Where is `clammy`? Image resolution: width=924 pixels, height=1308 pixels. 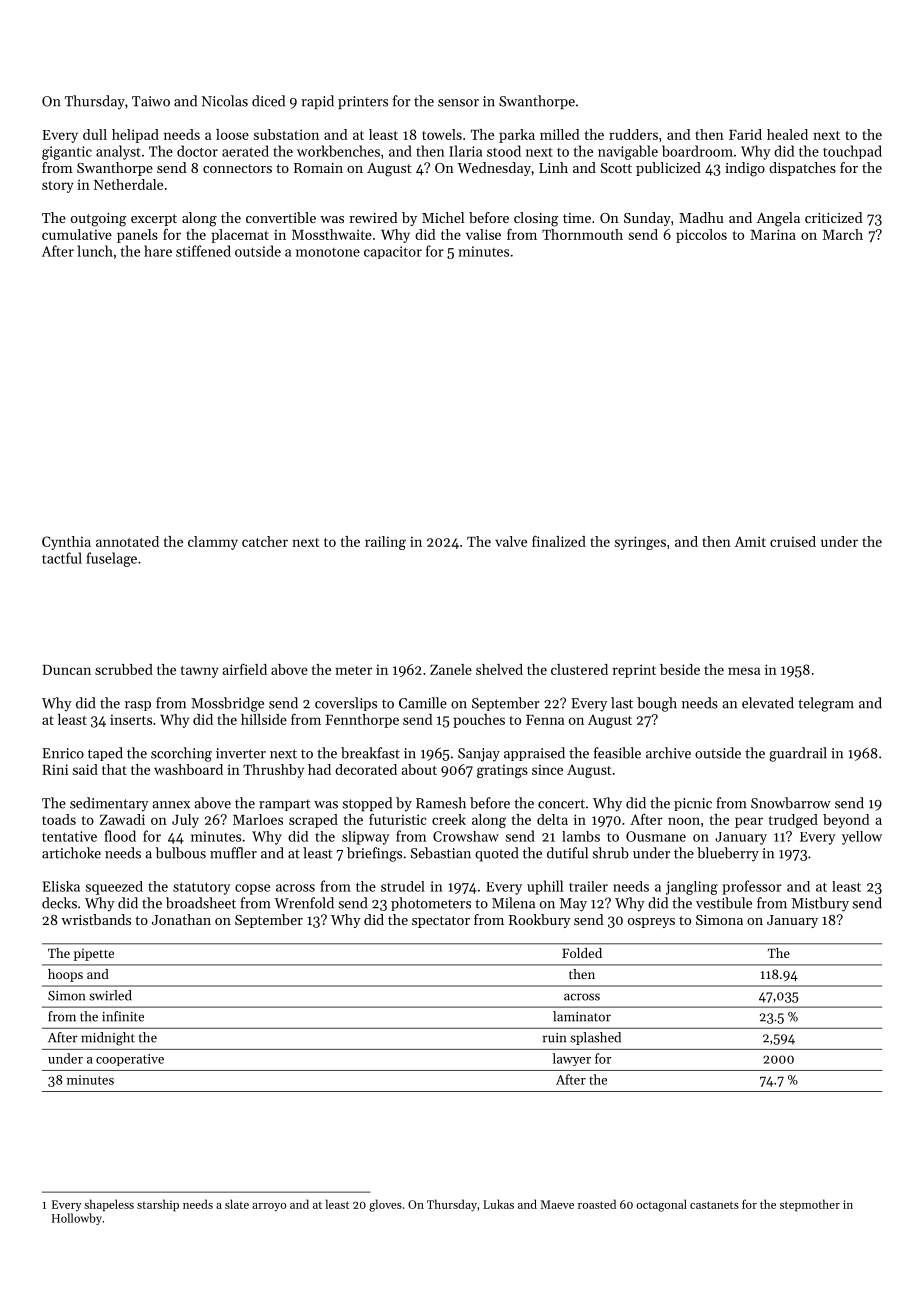 clammy is located at coordinates (213, 543).
